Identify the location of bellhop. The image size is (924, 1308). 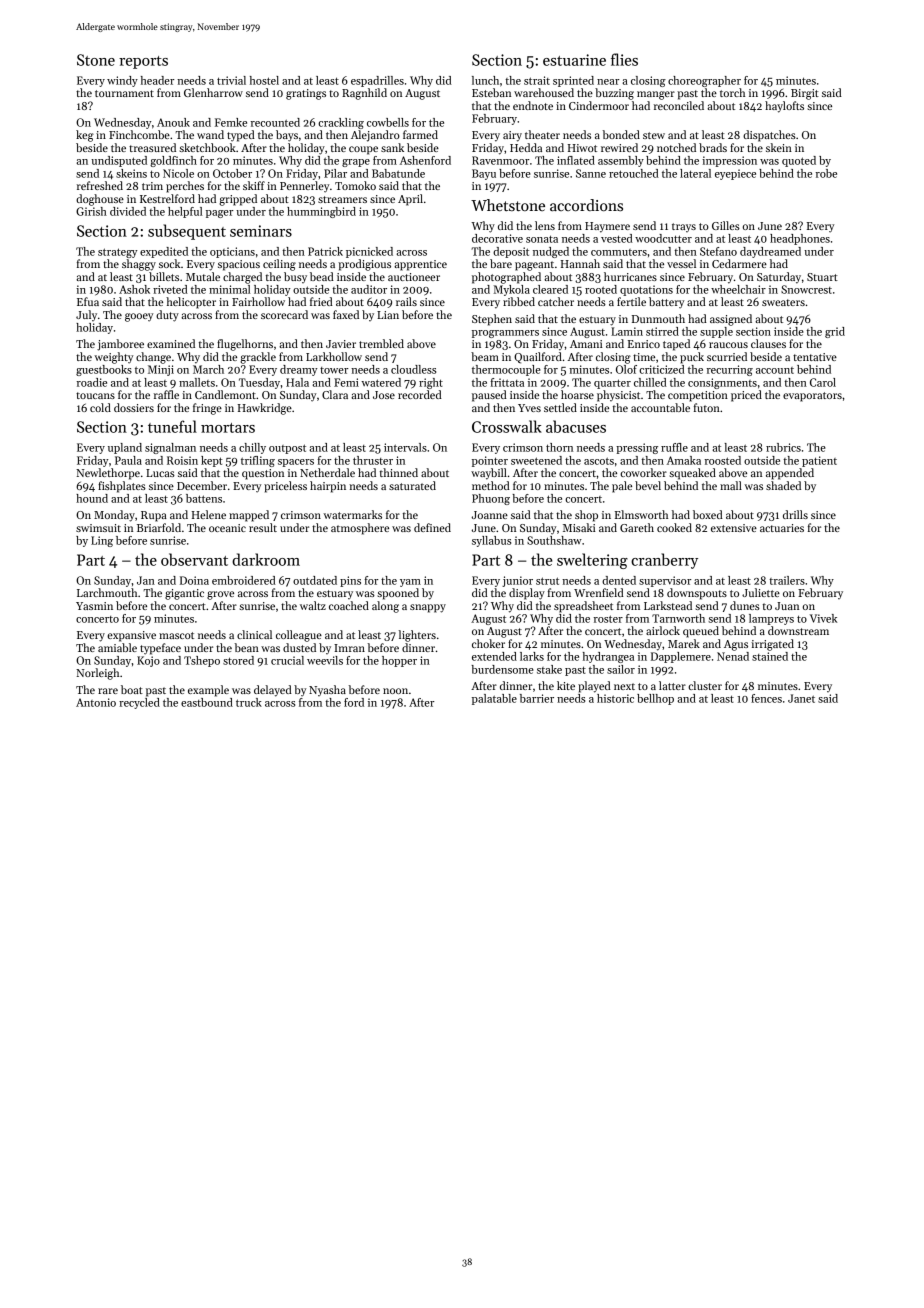
(655, 699).
